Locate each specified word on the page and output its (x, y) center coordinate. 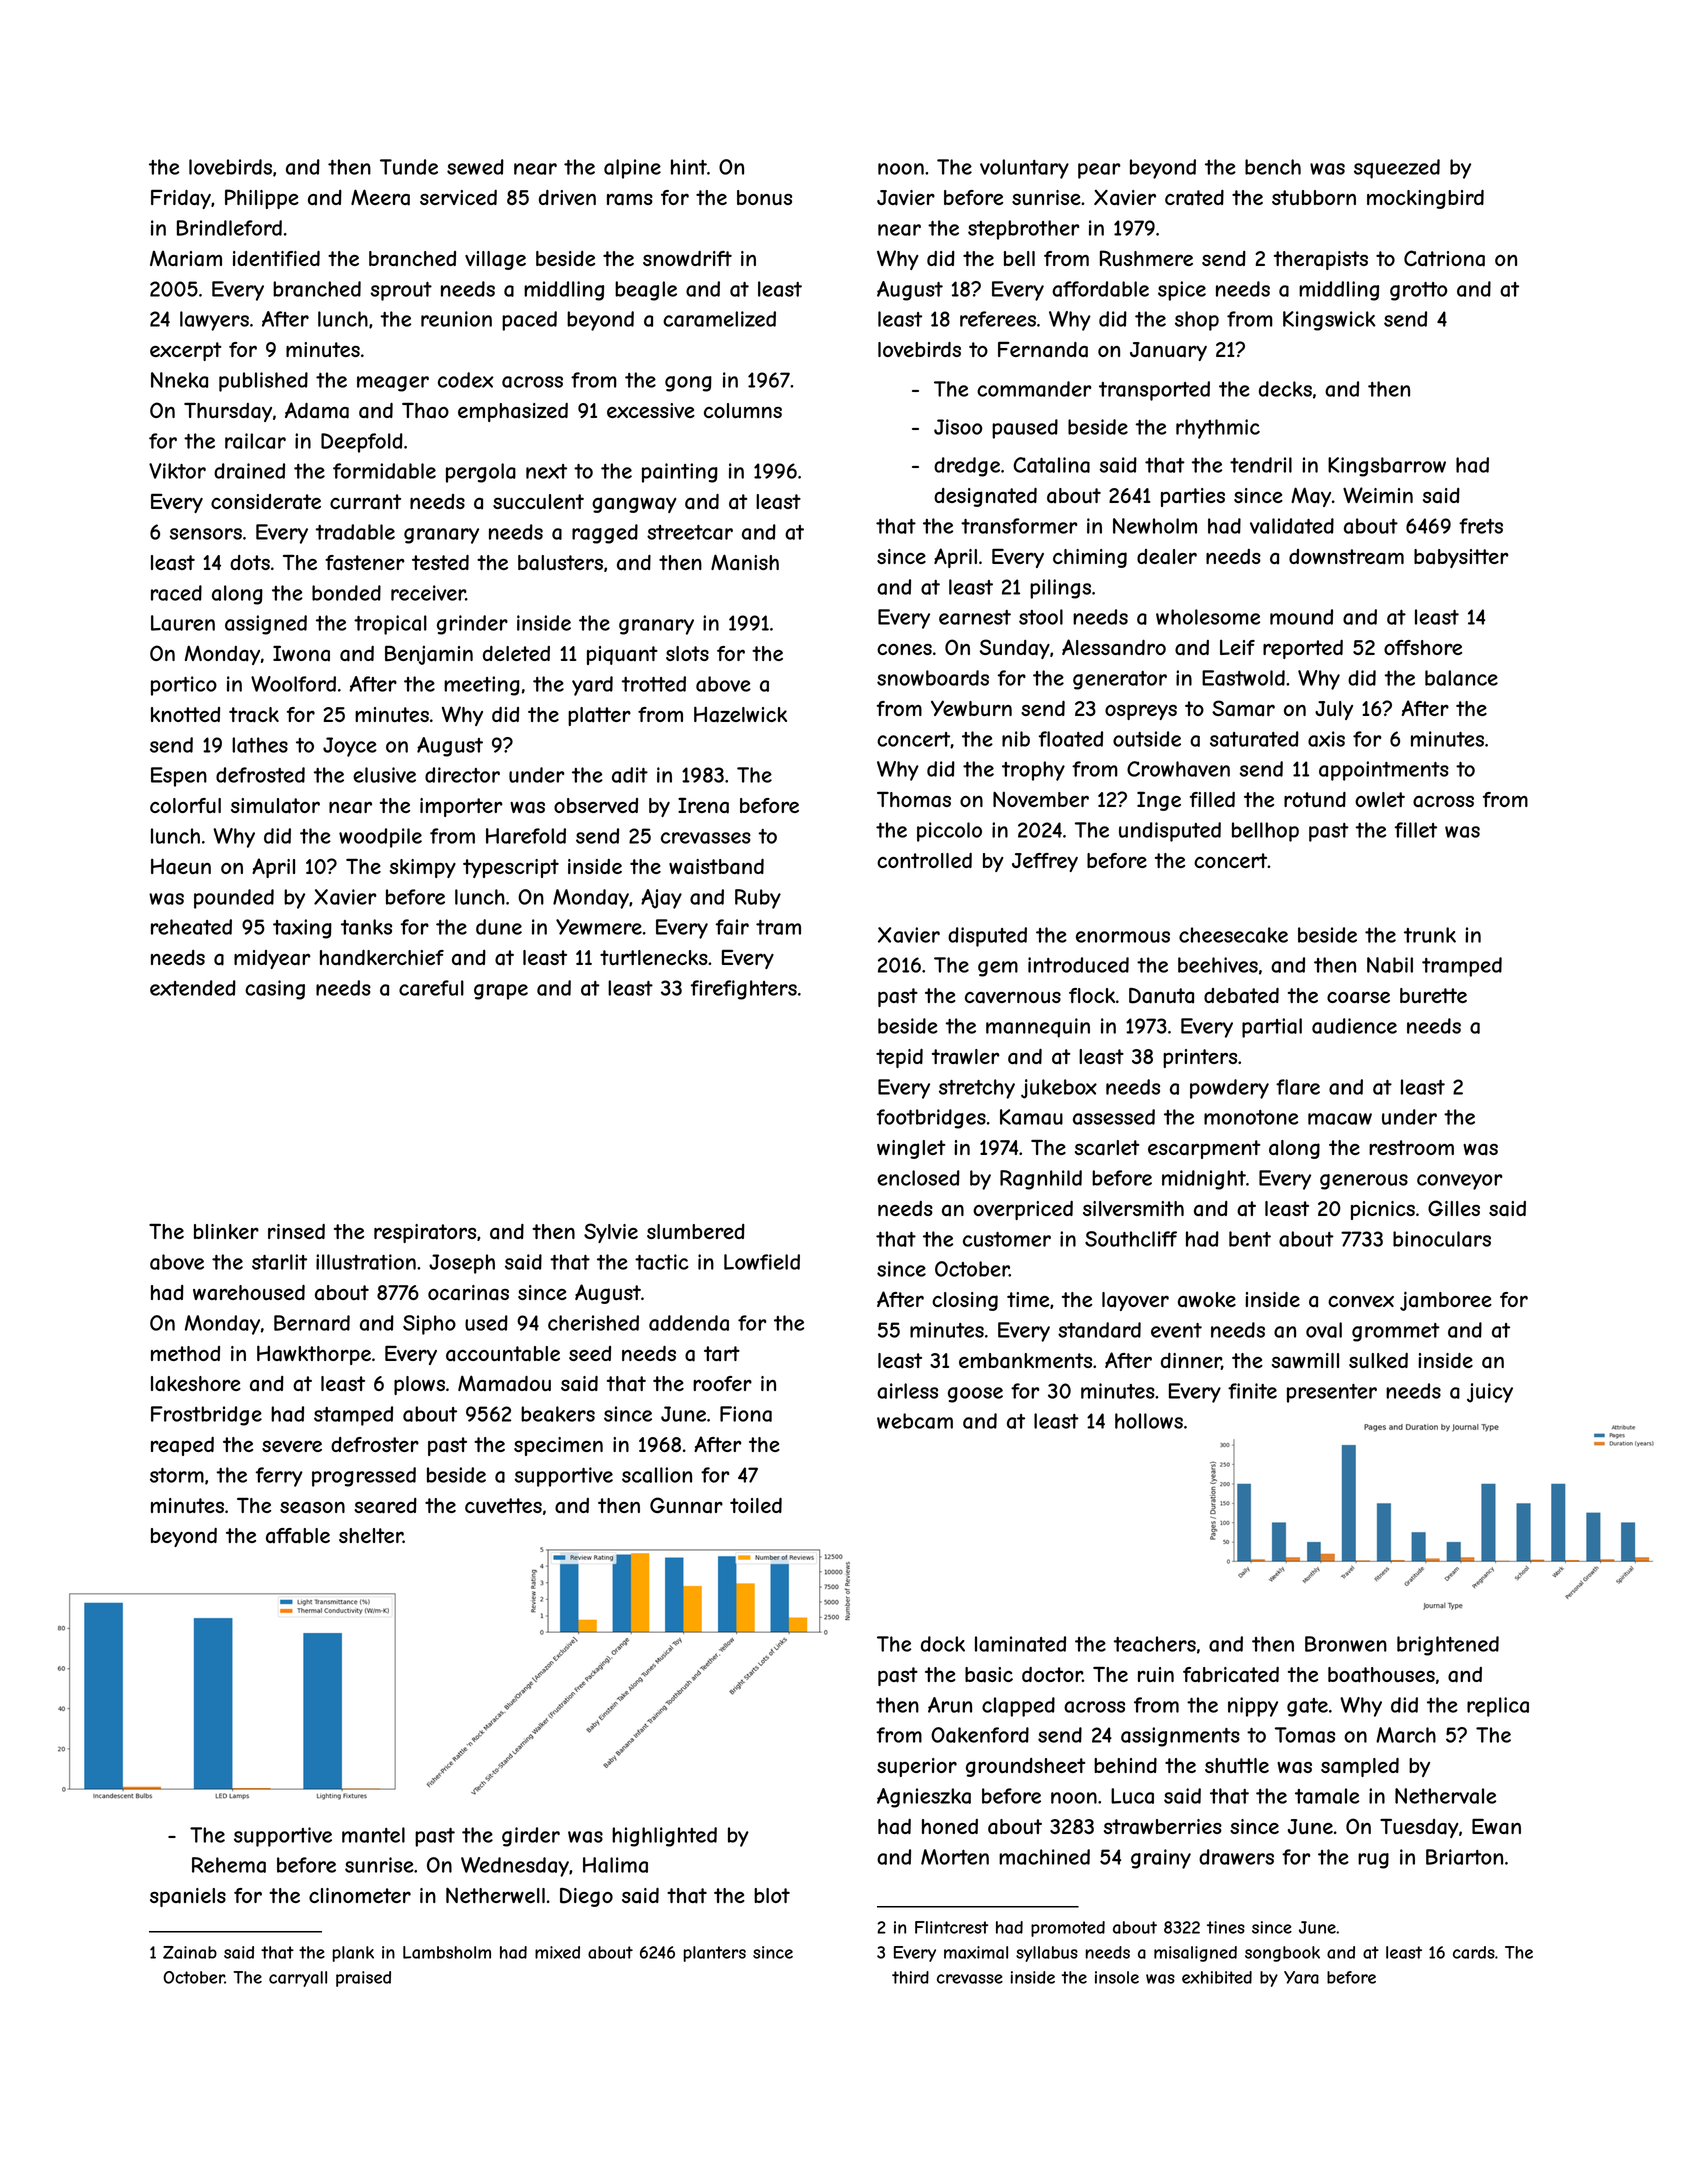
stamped (353, 1416)
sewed (475, 167)
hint (689, 167)
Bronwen (1346, 1644)
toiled (756, 1505)
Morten (955, 1857)
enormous (1123, 937)
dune (499, 927)
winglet (911, 1149)
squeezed (1397, 169)
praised (363, 1979)
